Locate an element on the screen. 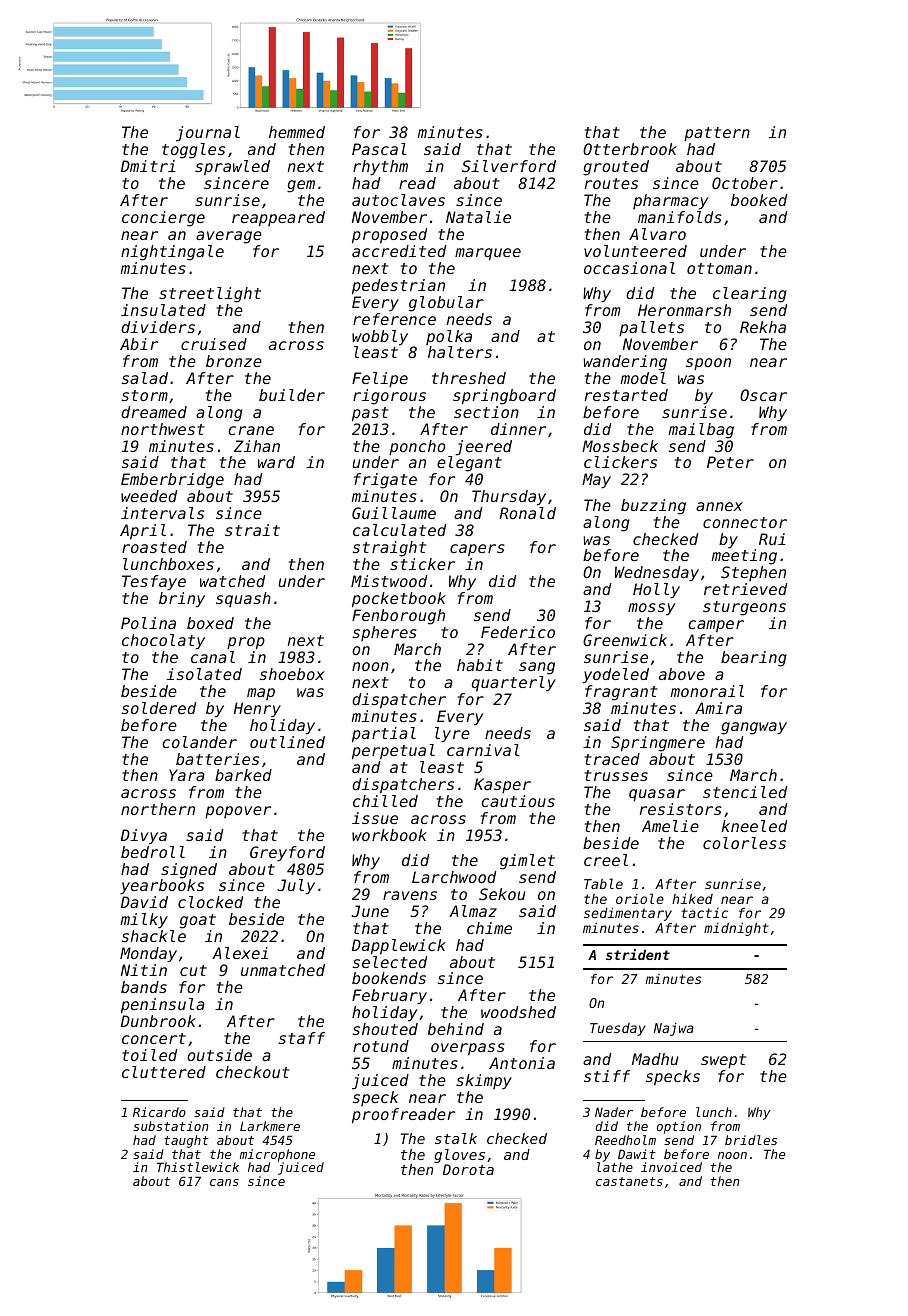  stenciled is located at coordinates (745, 792).
